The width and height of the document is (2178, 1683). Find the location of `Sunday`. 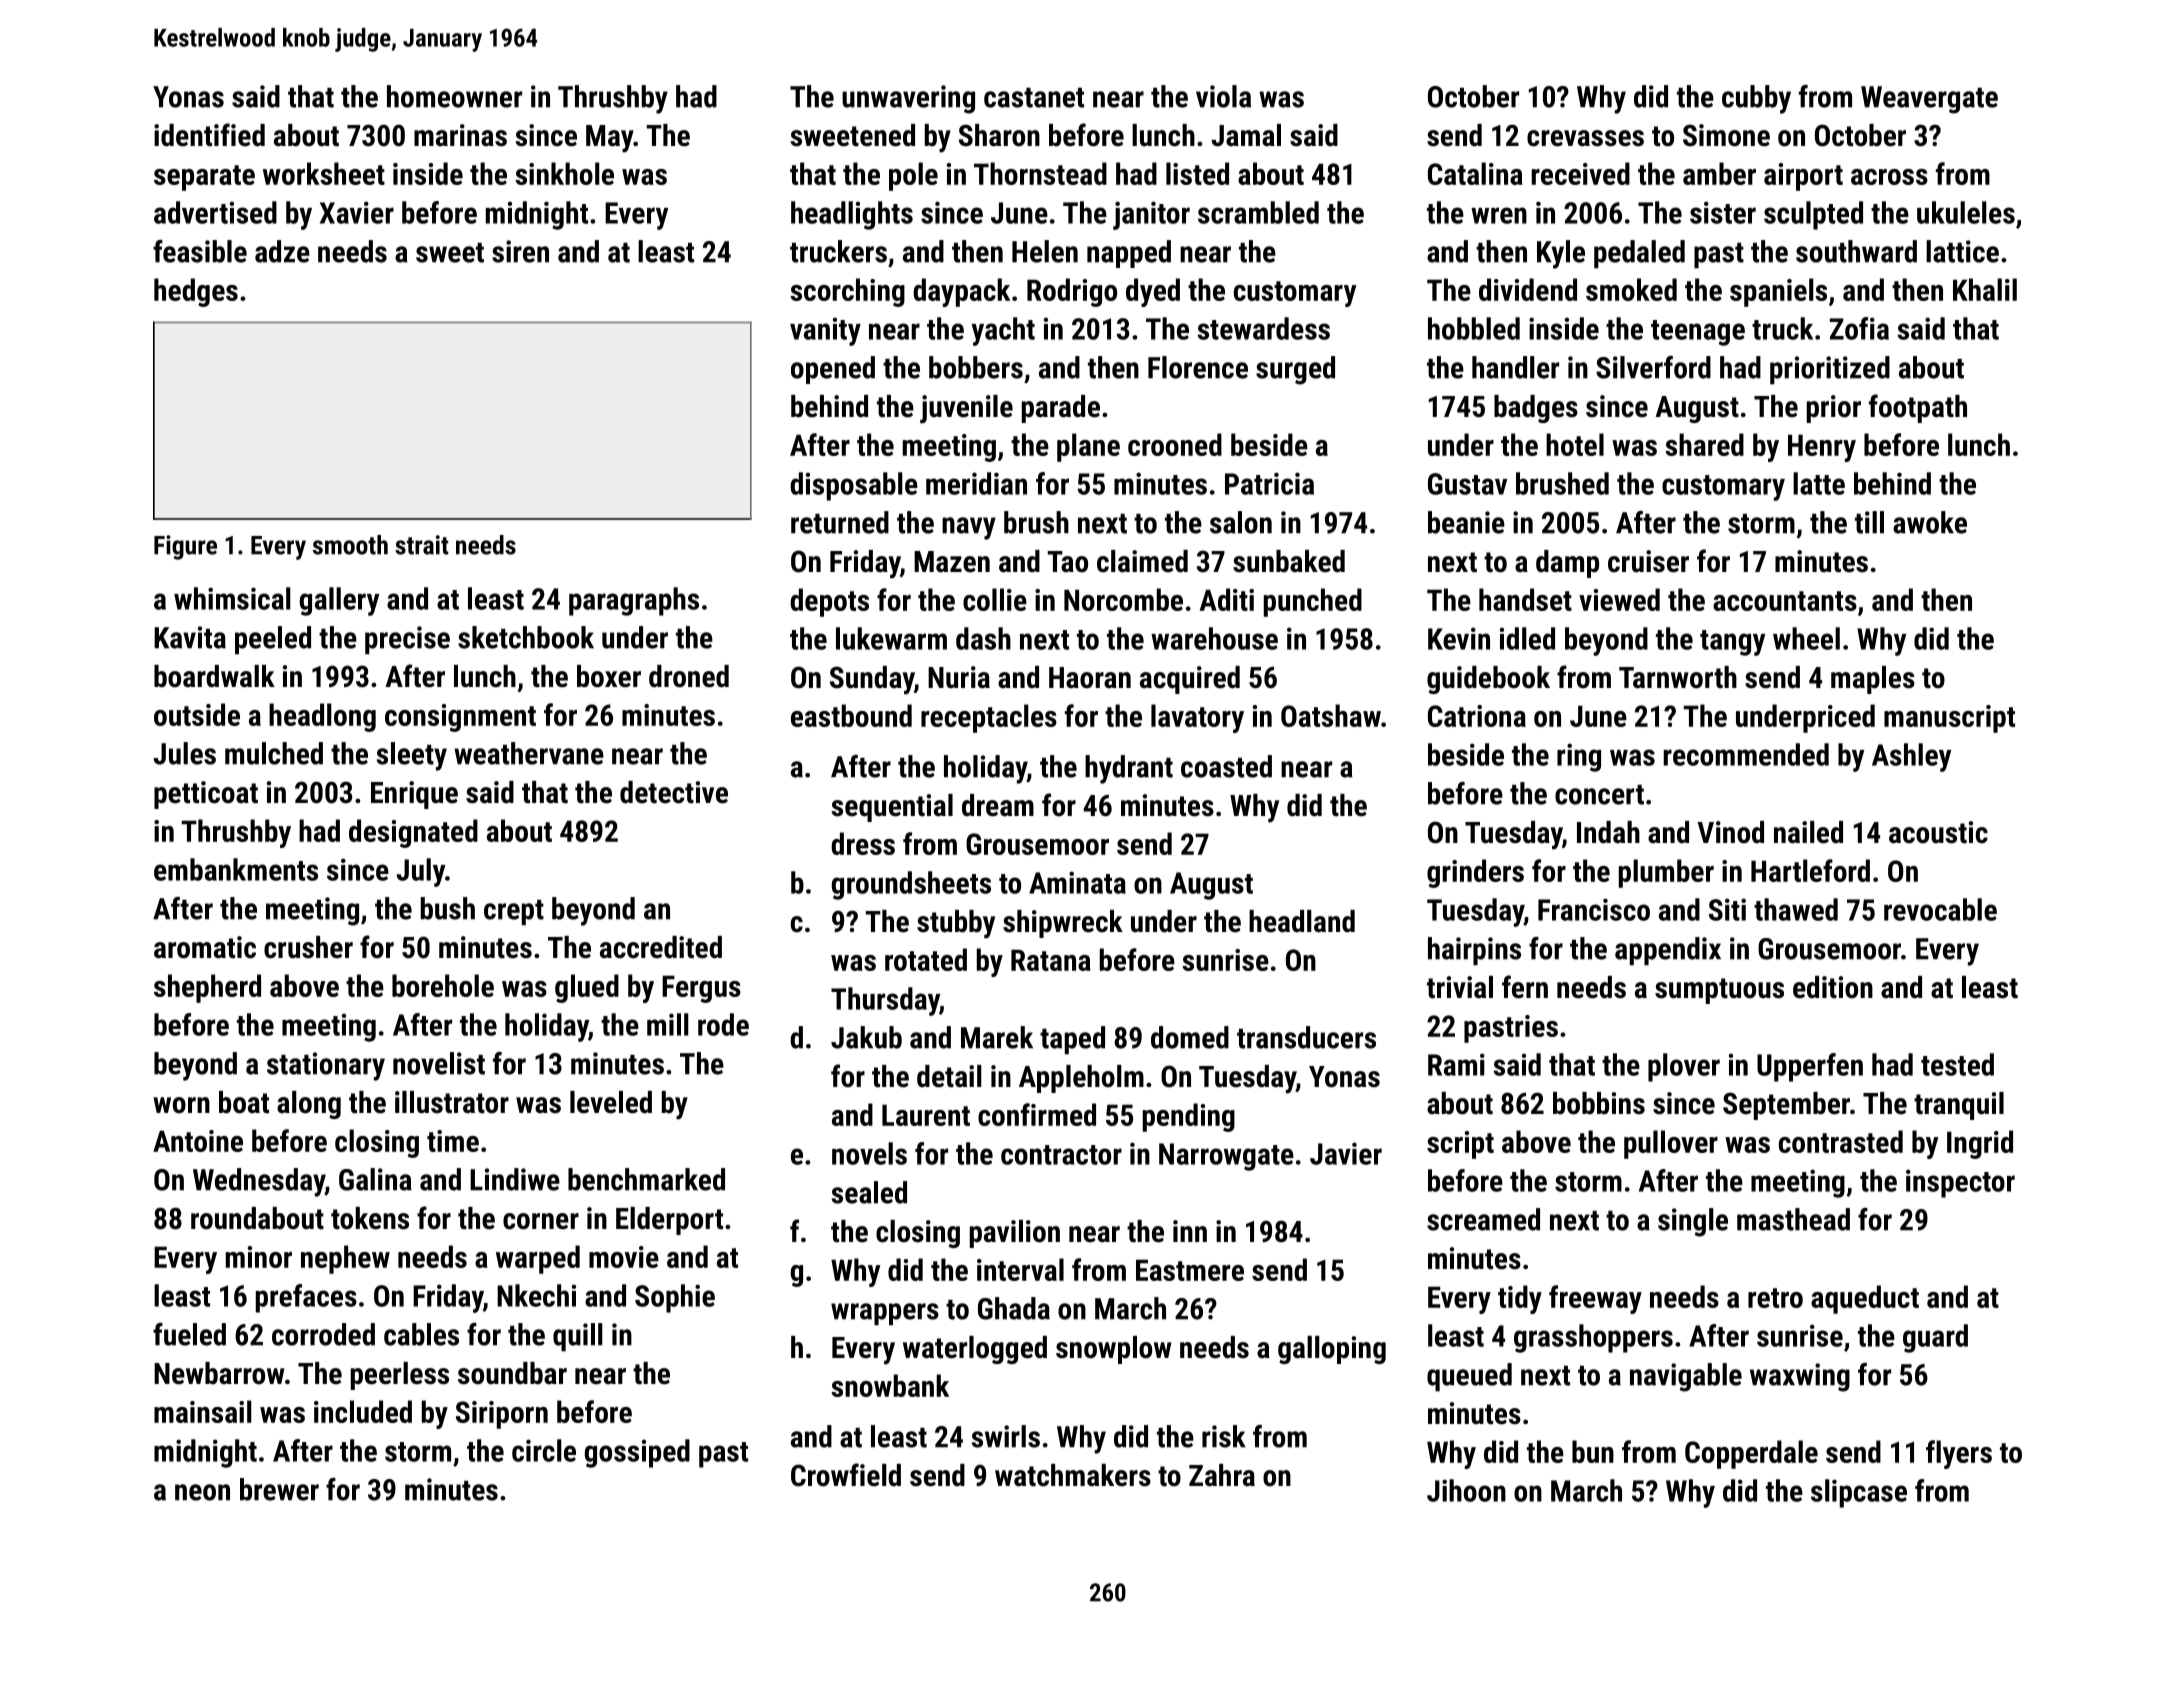

Sunday is located at coordinates (872, 680).
